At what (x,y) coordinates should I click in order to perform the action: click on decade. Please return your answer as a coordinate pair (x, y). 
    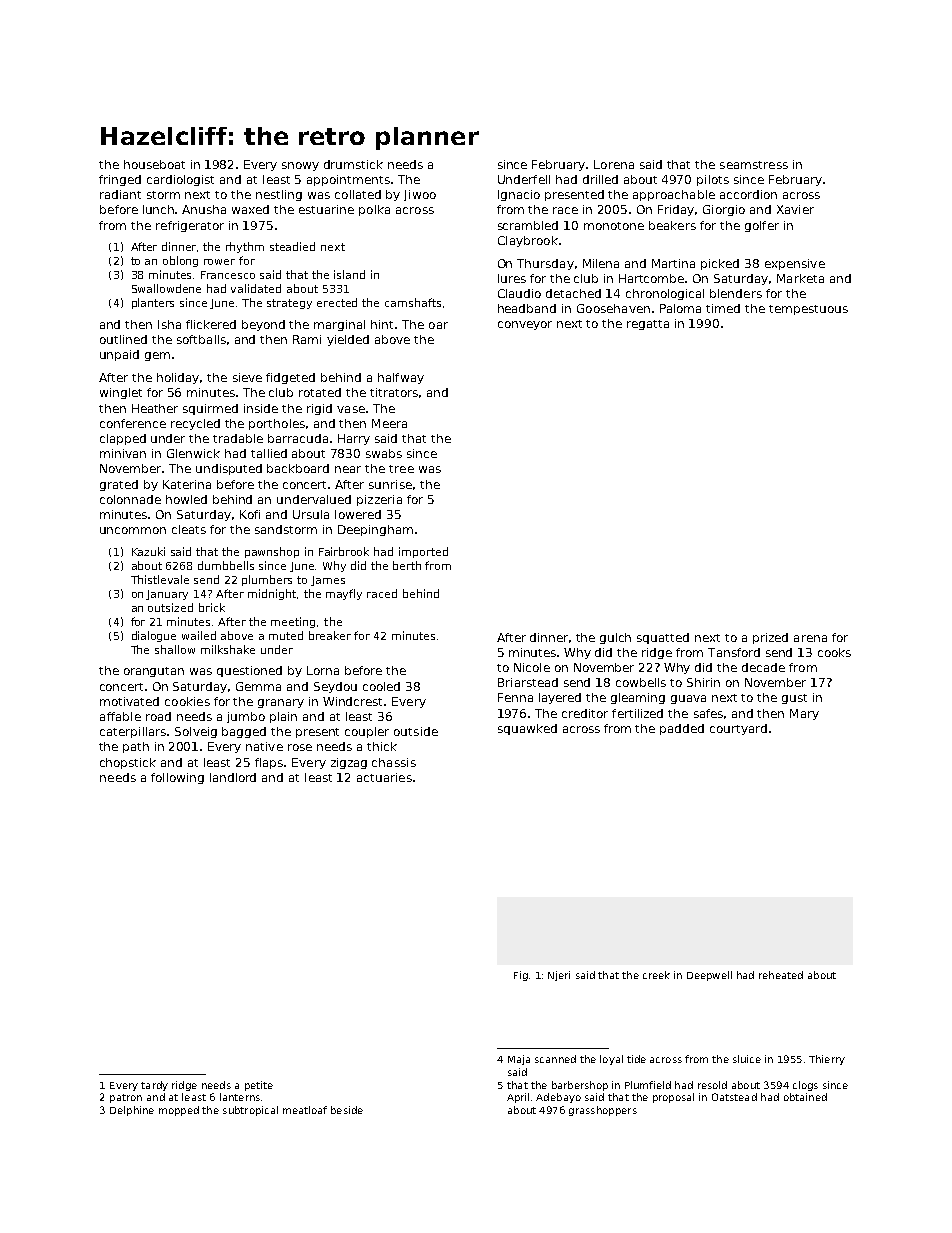
    Looking at the image, I should click on (763, 667).
